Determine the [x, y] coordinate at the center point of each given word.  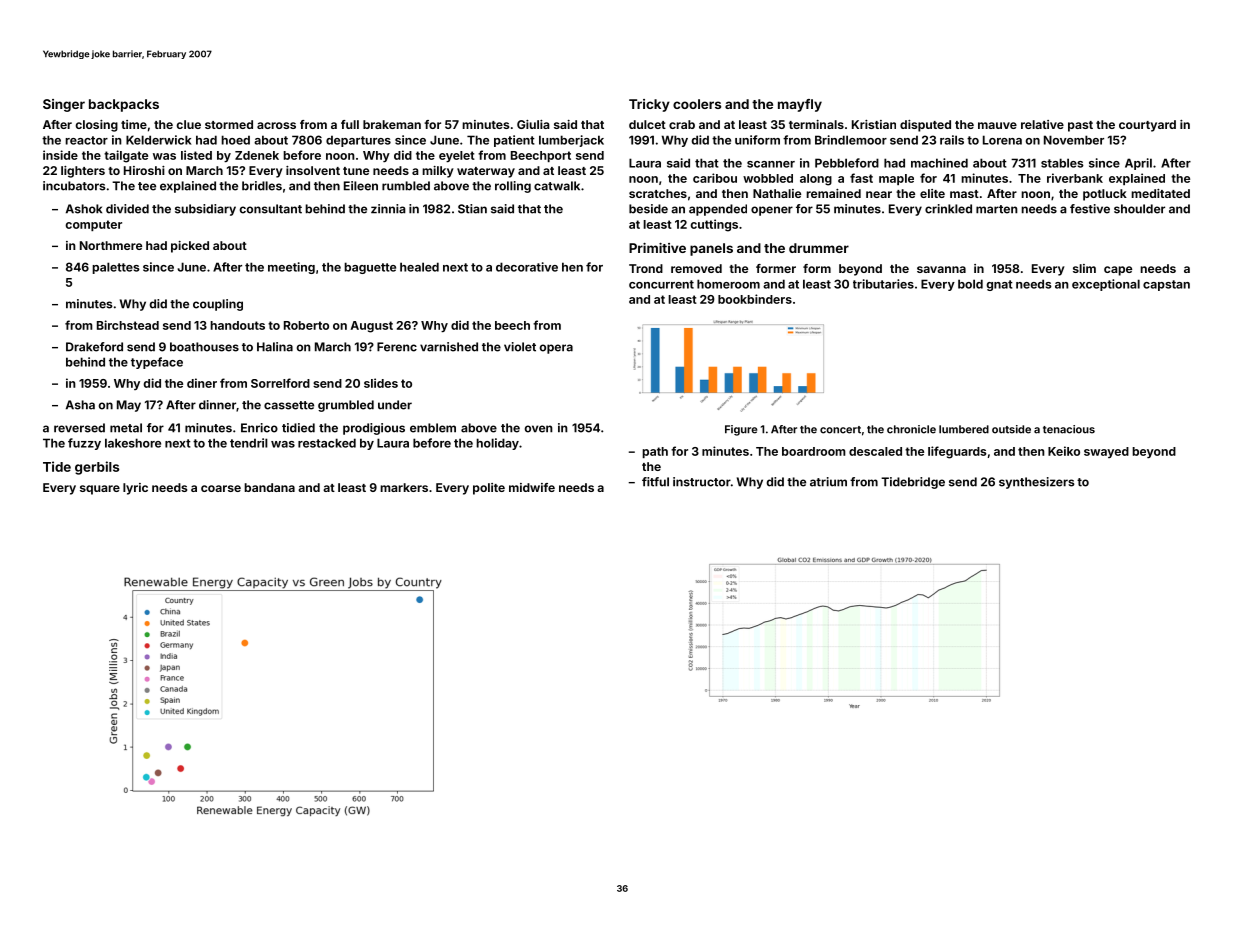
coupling [218, 305]
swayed [1106, 452]
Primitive [657, 248]
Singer [64, 105]
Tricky [649, 105]
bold [970, 284]
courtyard [1147, 126]
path [655, 452]
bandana [269, 487]
